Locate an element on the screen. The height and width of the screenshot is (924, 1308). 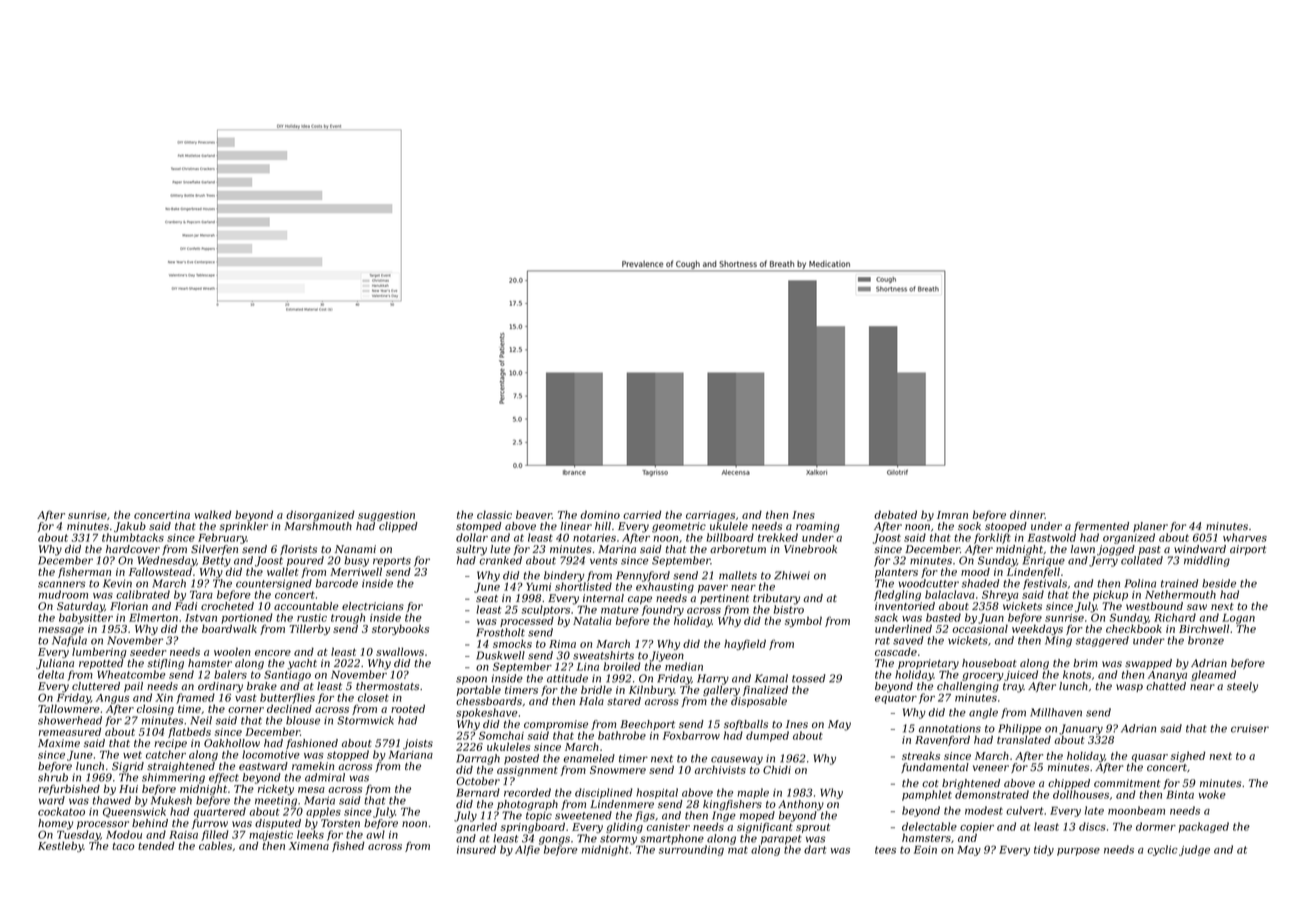
Tallowmere is located at coordinates (69, 708).
